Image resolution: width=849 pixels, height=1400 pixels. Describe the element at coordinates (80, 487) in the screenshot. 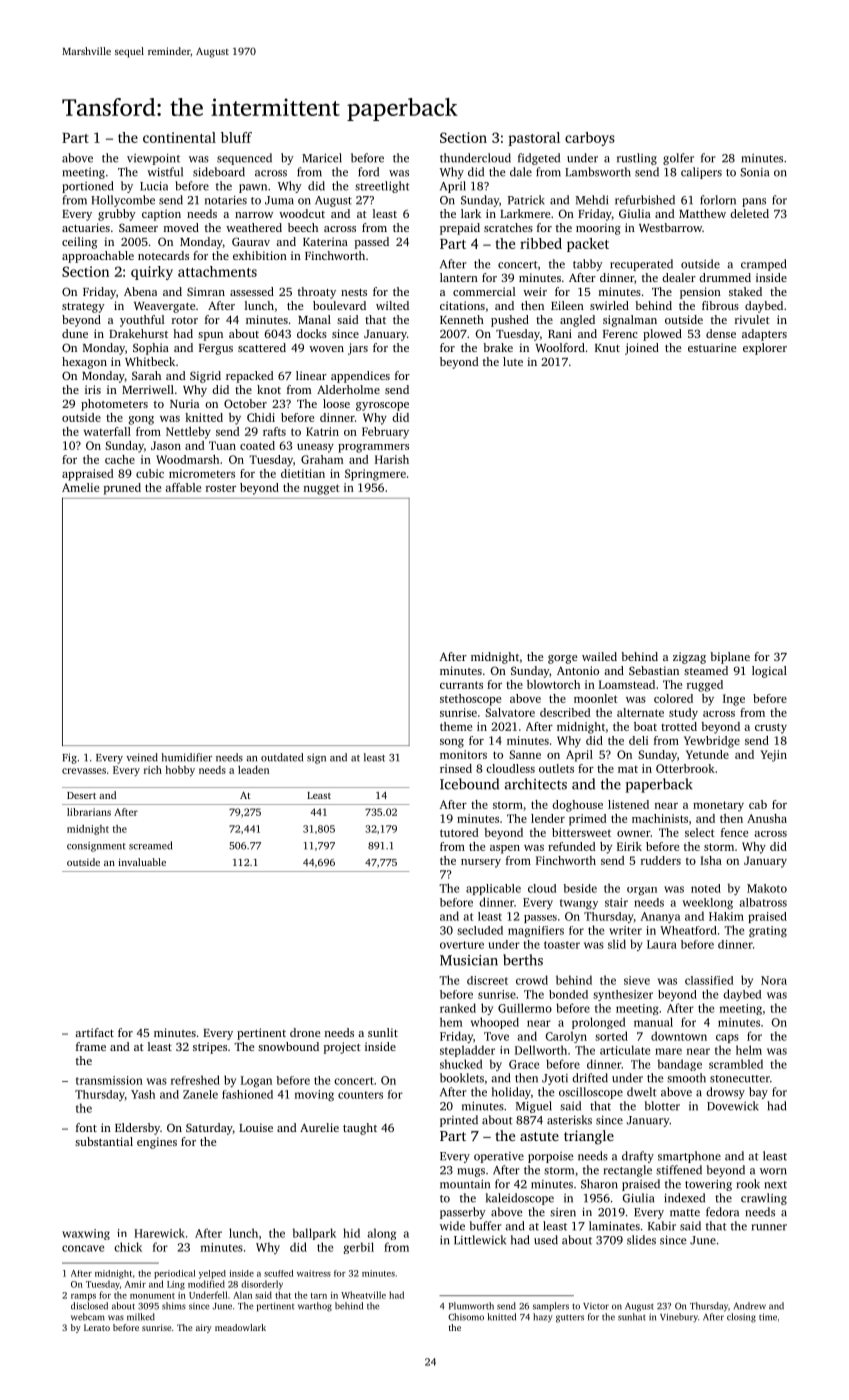

I see `Amelie` at that location.
